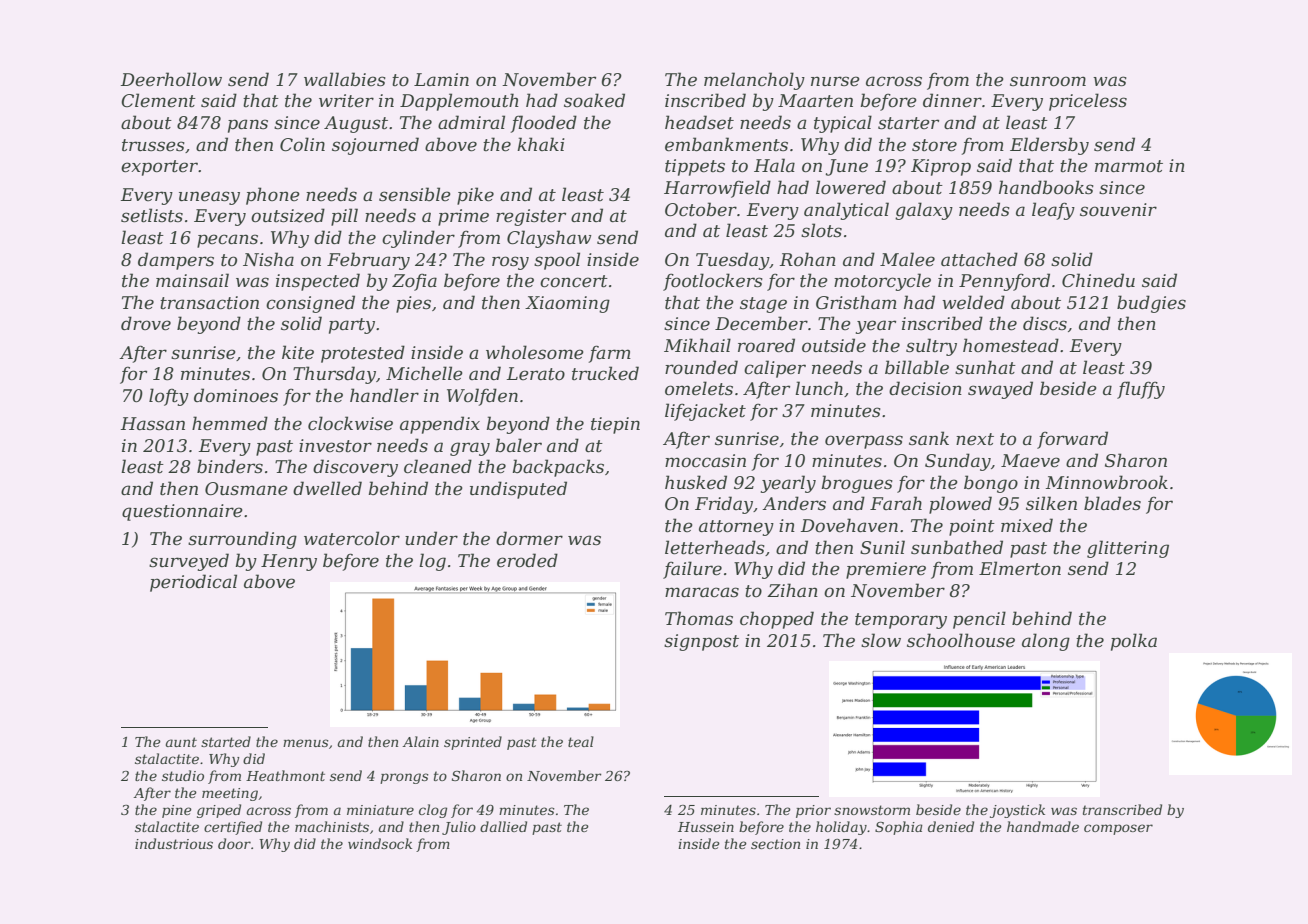 The height and width of the document is (924, 1308). What do you see at coordinates (821, 230) in the document?
I see `slots` at bounding box center [821, 230].
